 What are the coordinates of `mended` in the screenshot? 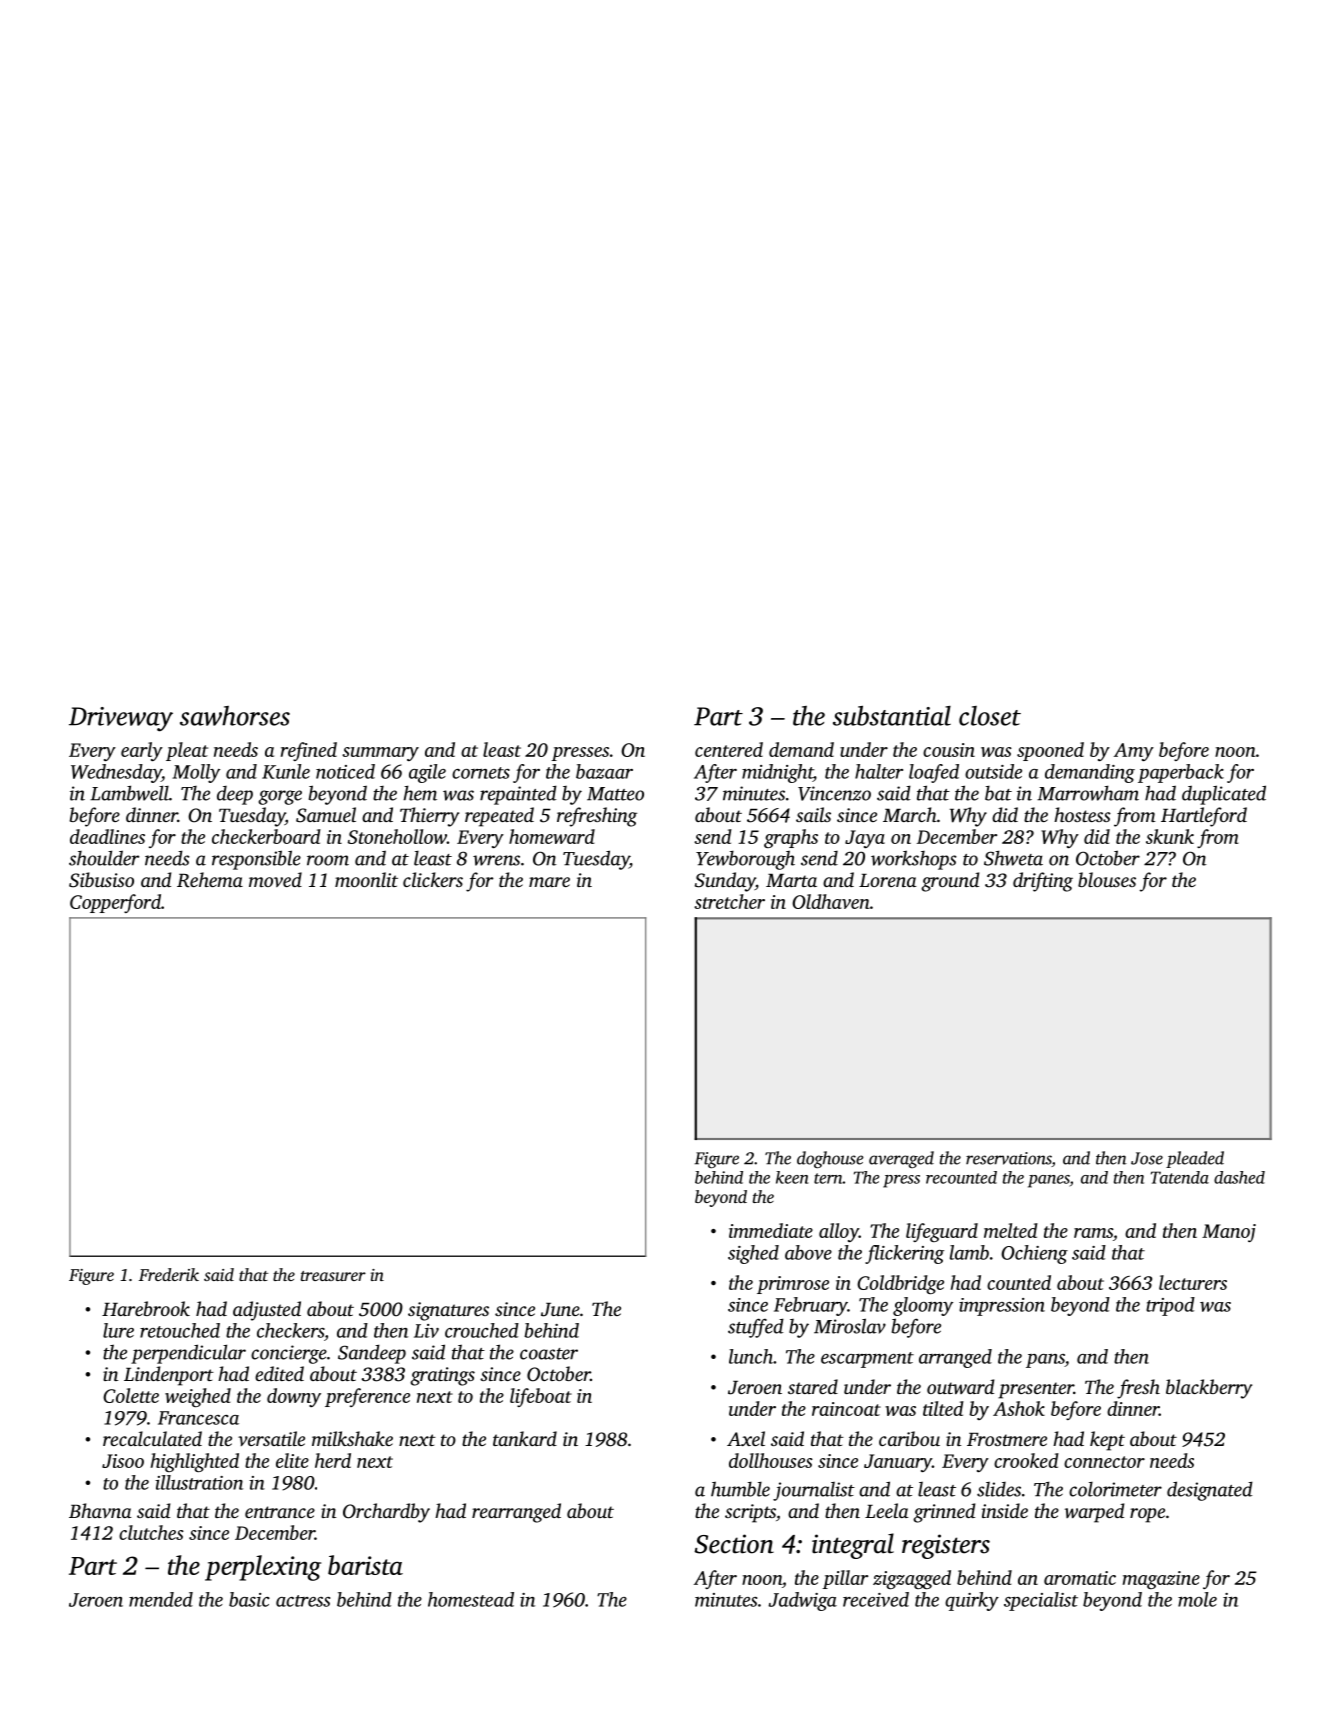 It's located at (161, 1599).
